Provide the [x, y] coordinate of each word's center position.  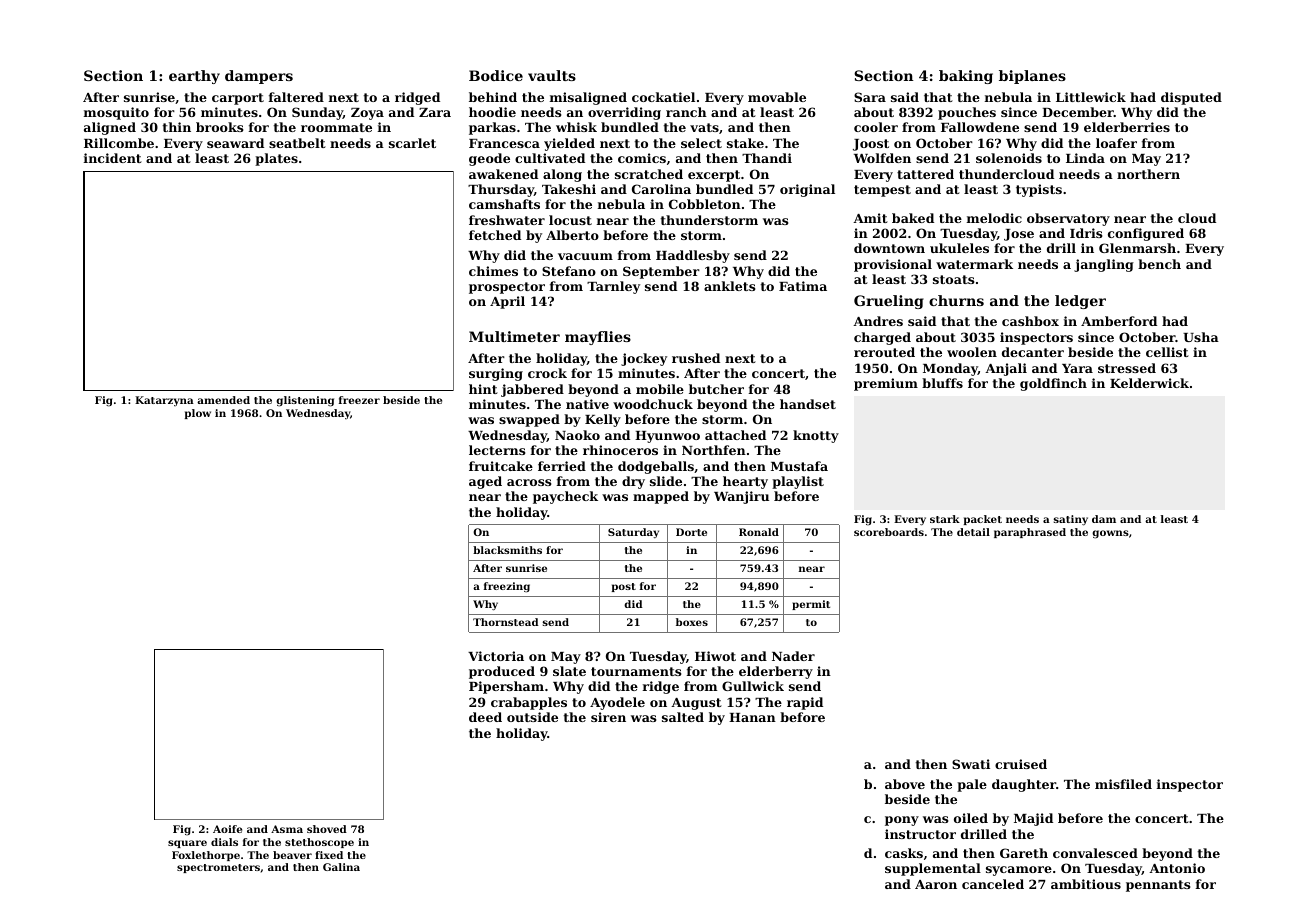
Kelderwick [1149, 383]
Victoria [496, 656]
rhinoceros [620, 450]
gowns [1110, 534]
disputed [1191, 98]
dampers [259, 77]
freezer [359, 400]
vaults [552, 75]
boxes [692, 622]
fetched [495, 235]
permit [811, 605]
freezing [507, 587]
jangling [1104, 265]
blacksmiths [507, 550]
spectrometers [218, 868]
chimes [493, 271]
